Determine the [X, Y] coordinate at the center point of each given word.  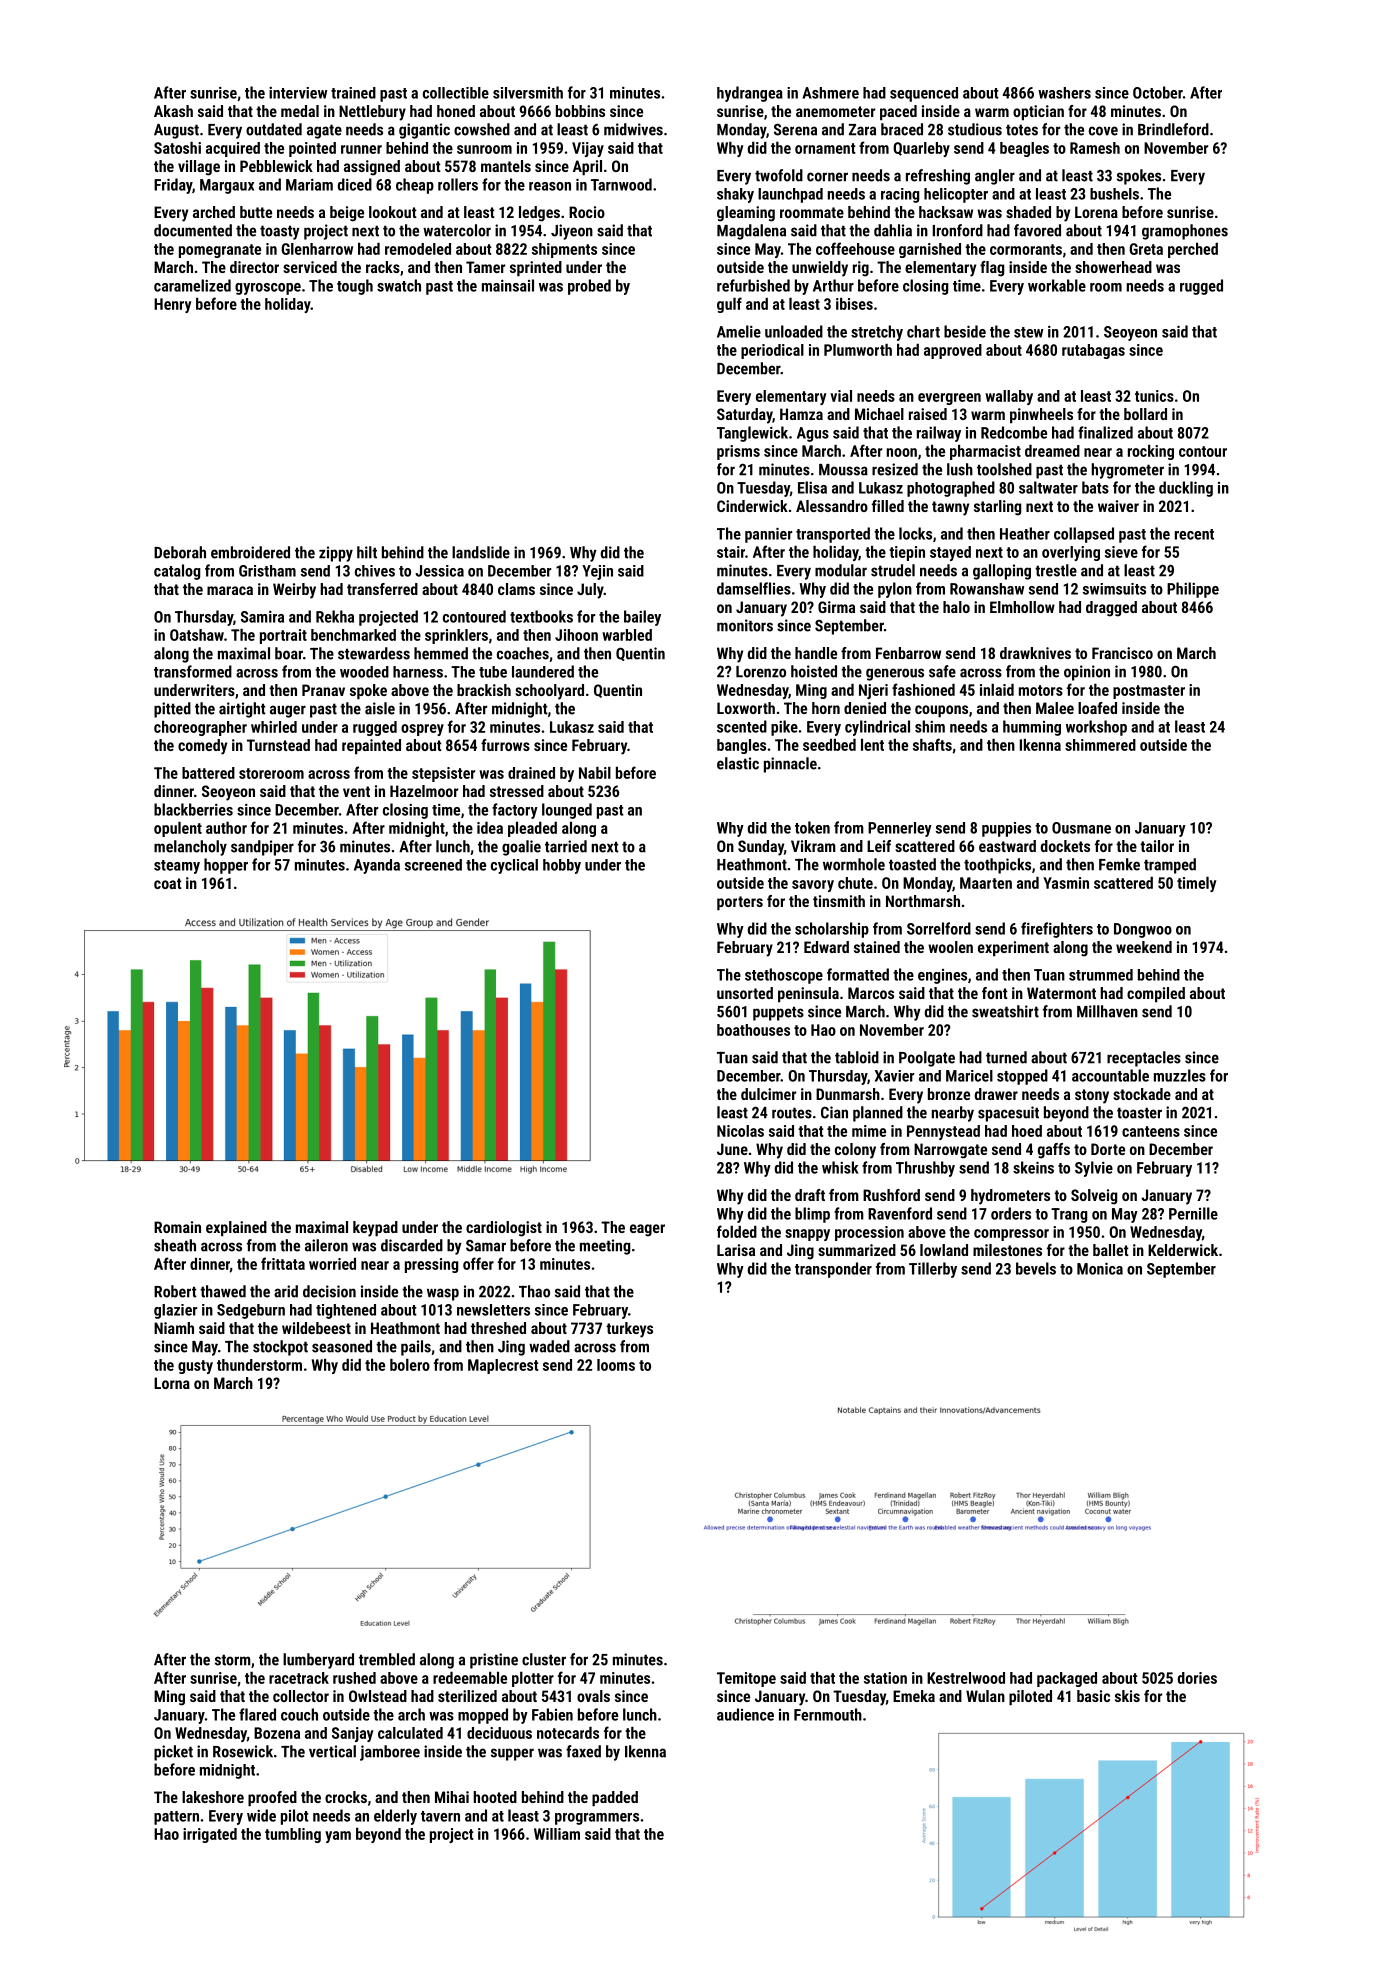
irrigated [210, 1835]
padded [615, 1799]
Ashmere [830, 93]
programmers [597, 1819]
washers [1064, 93]
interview [298, 93]
